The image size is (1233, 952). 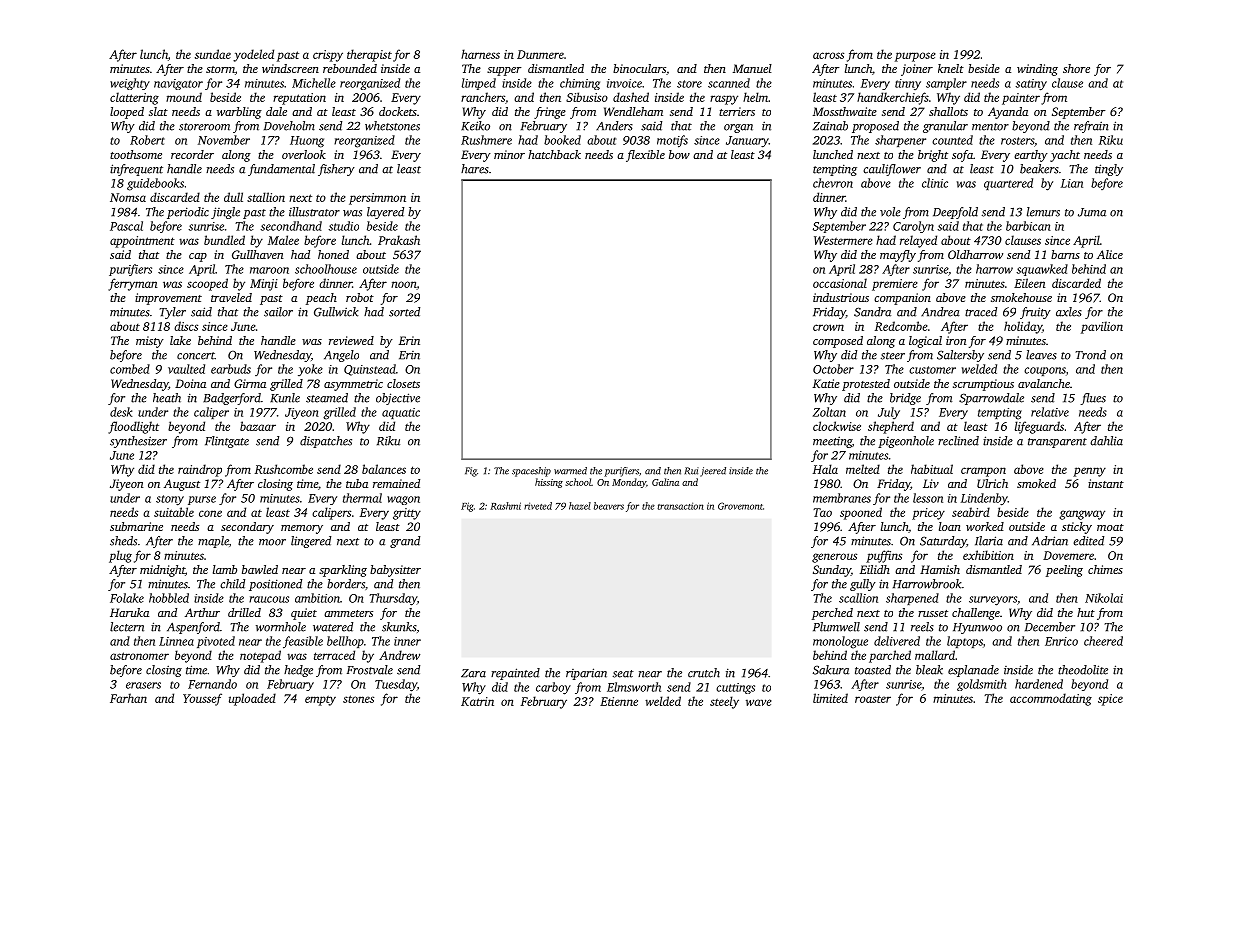 I want to click on crutch, so click(x=704, y=673).
